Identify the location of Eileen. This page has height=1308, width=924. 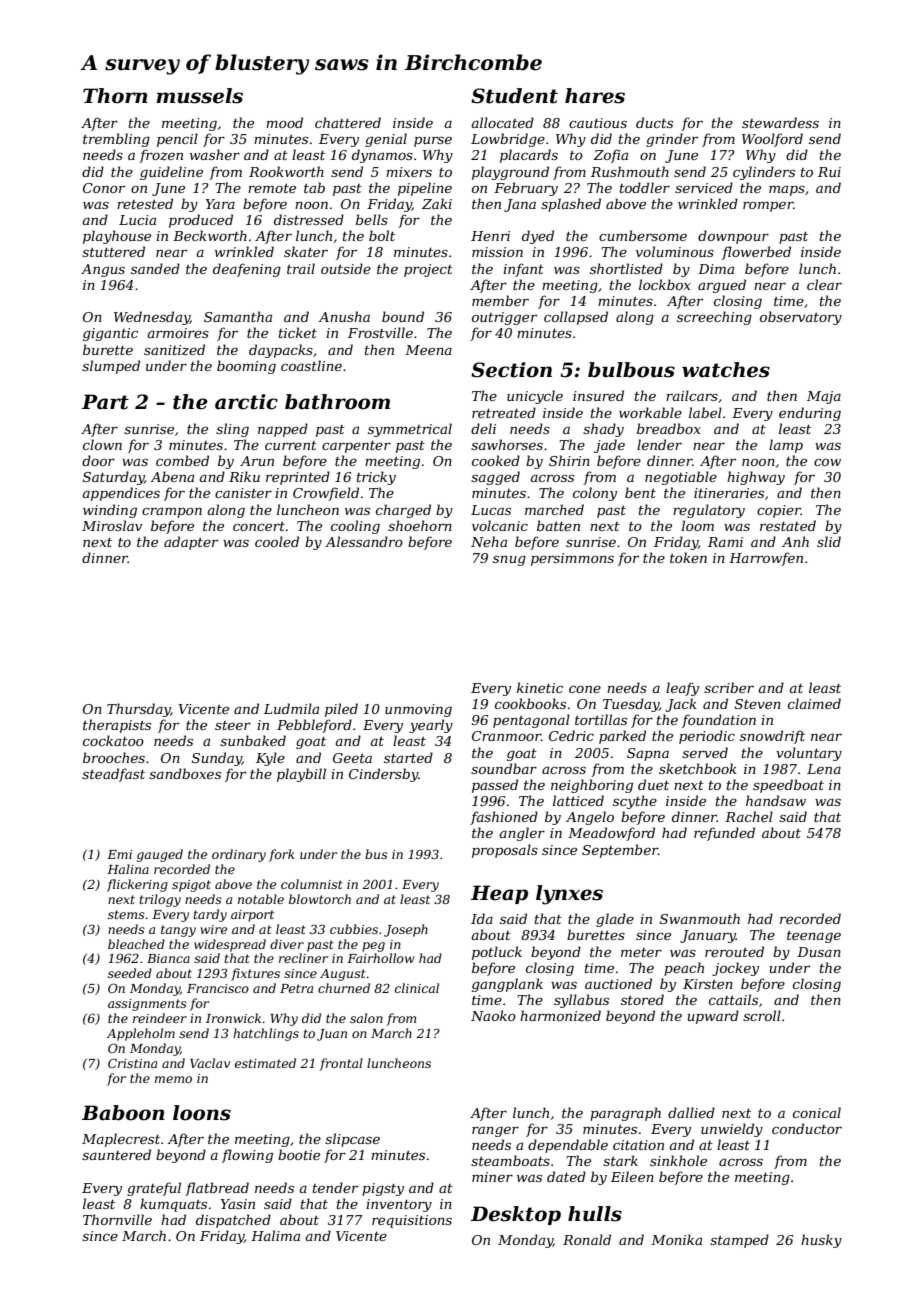
(632, 1176).
